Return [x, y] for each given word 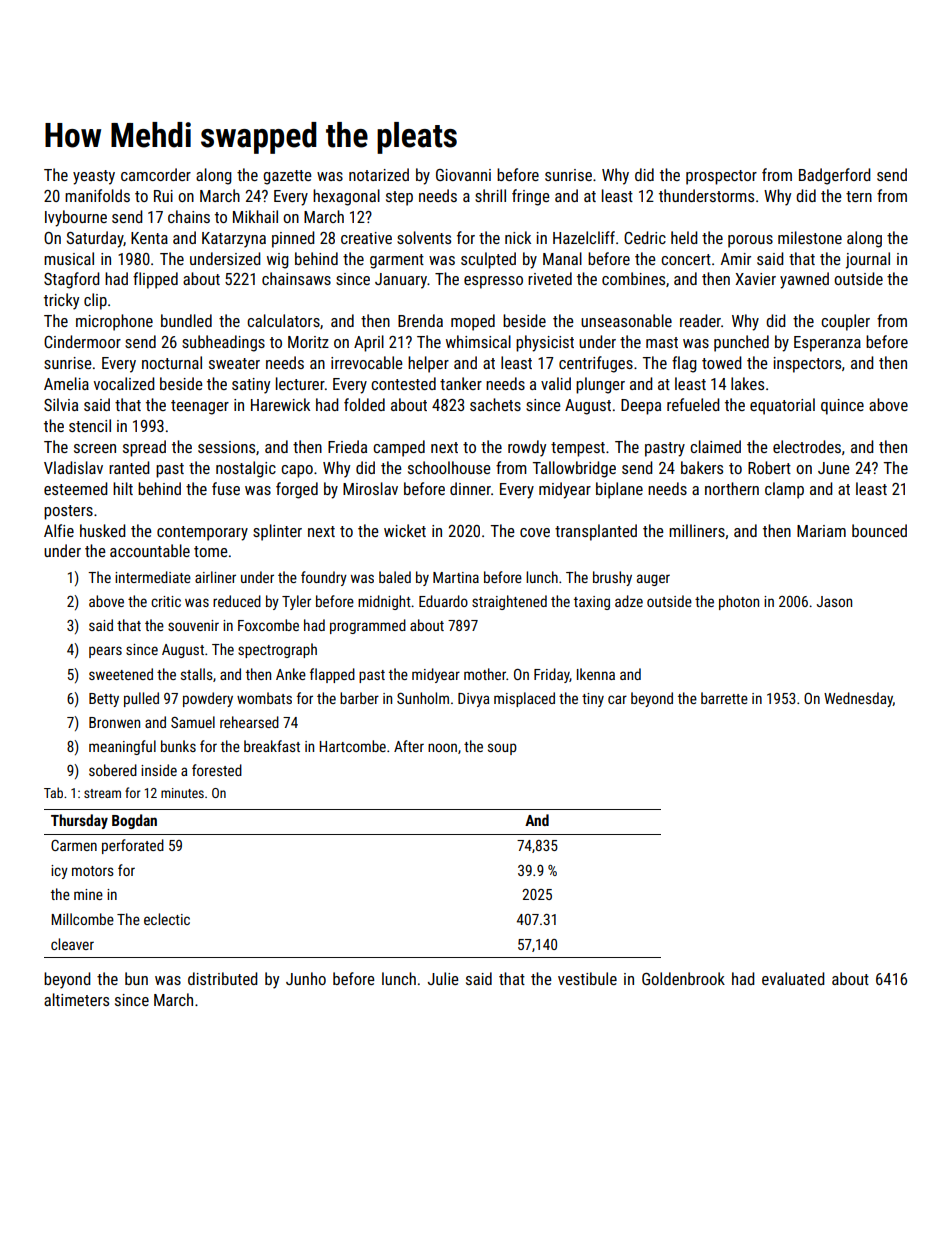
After [409, 746]
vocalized [124, 383]
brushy [612, 578]
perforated [133, 846]
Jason [834, 601]
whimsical [478, 341]
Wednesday [858, 699]
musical [69, 258]
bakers [702, 467]
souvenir [193, 625]
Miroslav [370, 488]
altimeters [76, 999]
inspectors [807, 365]
